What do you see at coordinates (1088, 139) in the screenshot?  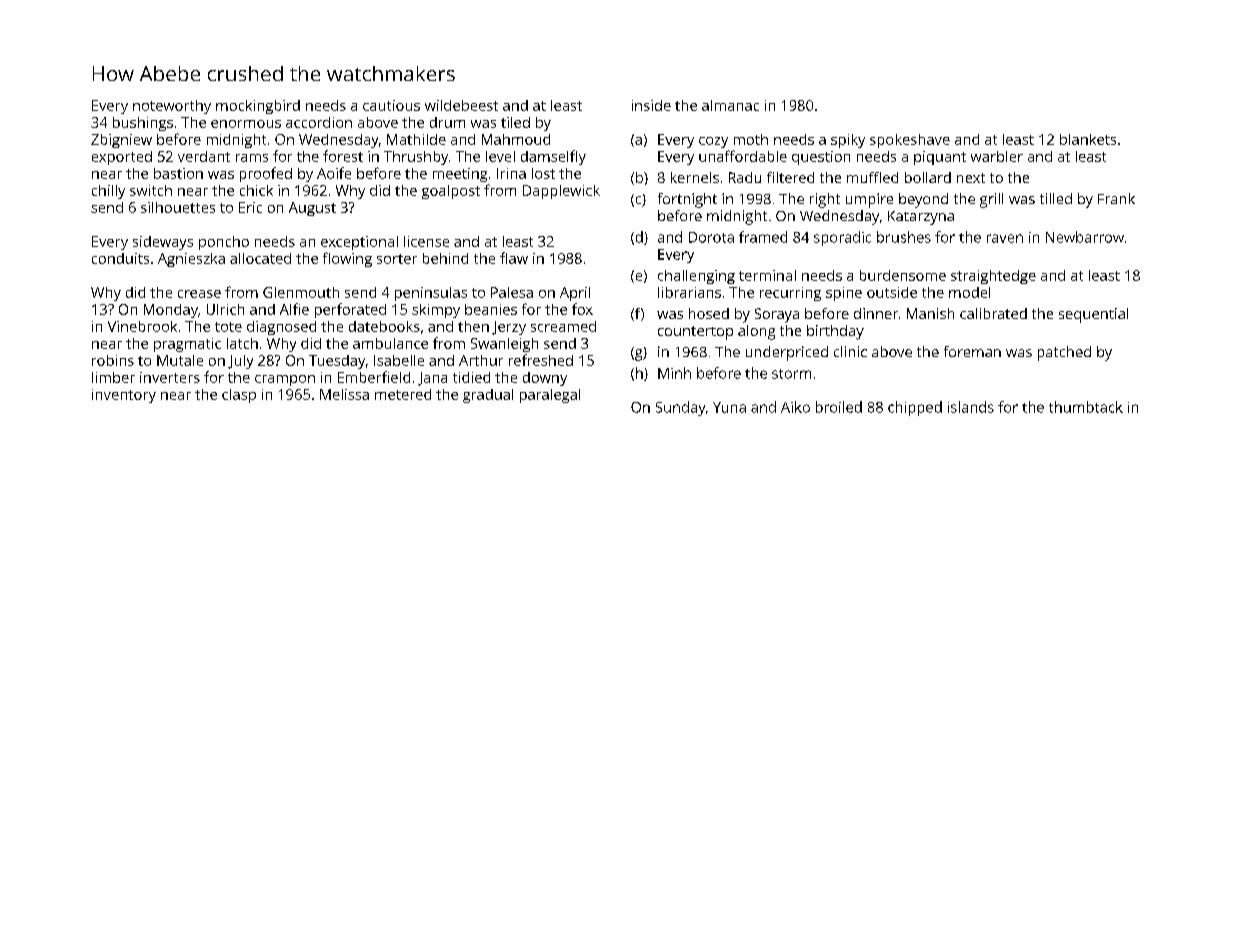 I see `blankets` at bounding box center [1088, 139].
